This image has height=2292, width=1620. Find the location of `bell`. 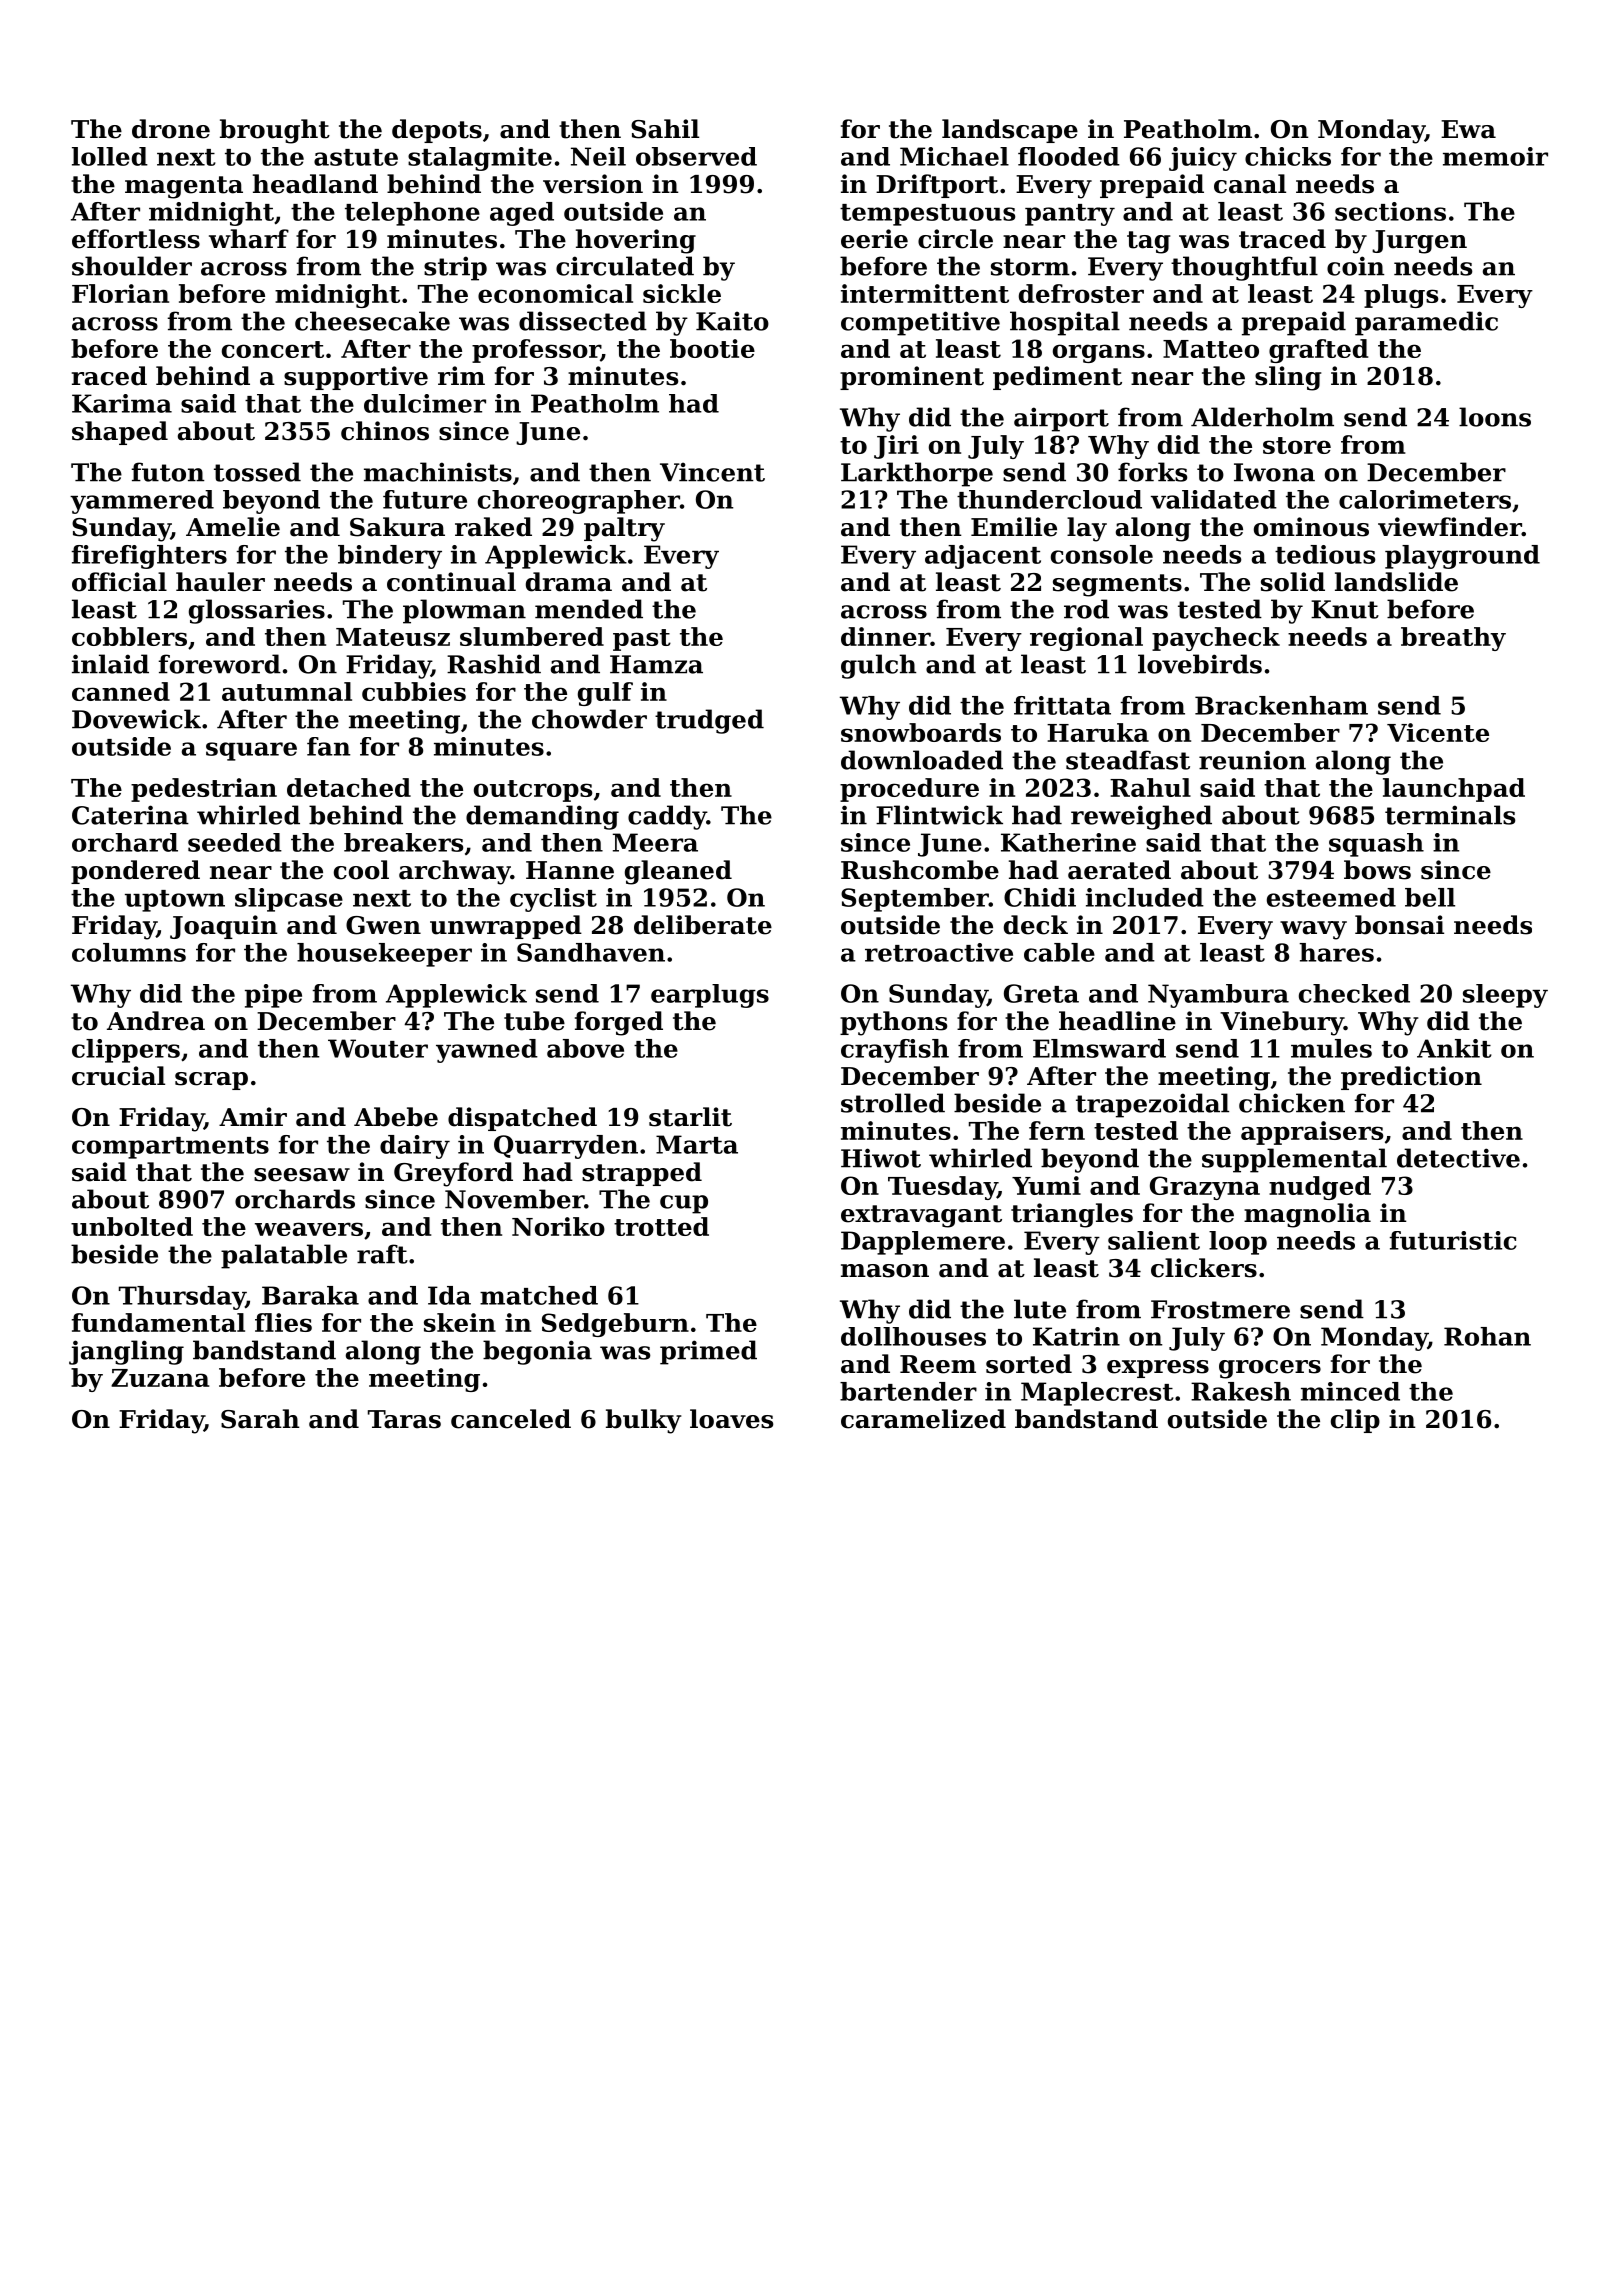

bell is located at coordinates (1430, 897).
